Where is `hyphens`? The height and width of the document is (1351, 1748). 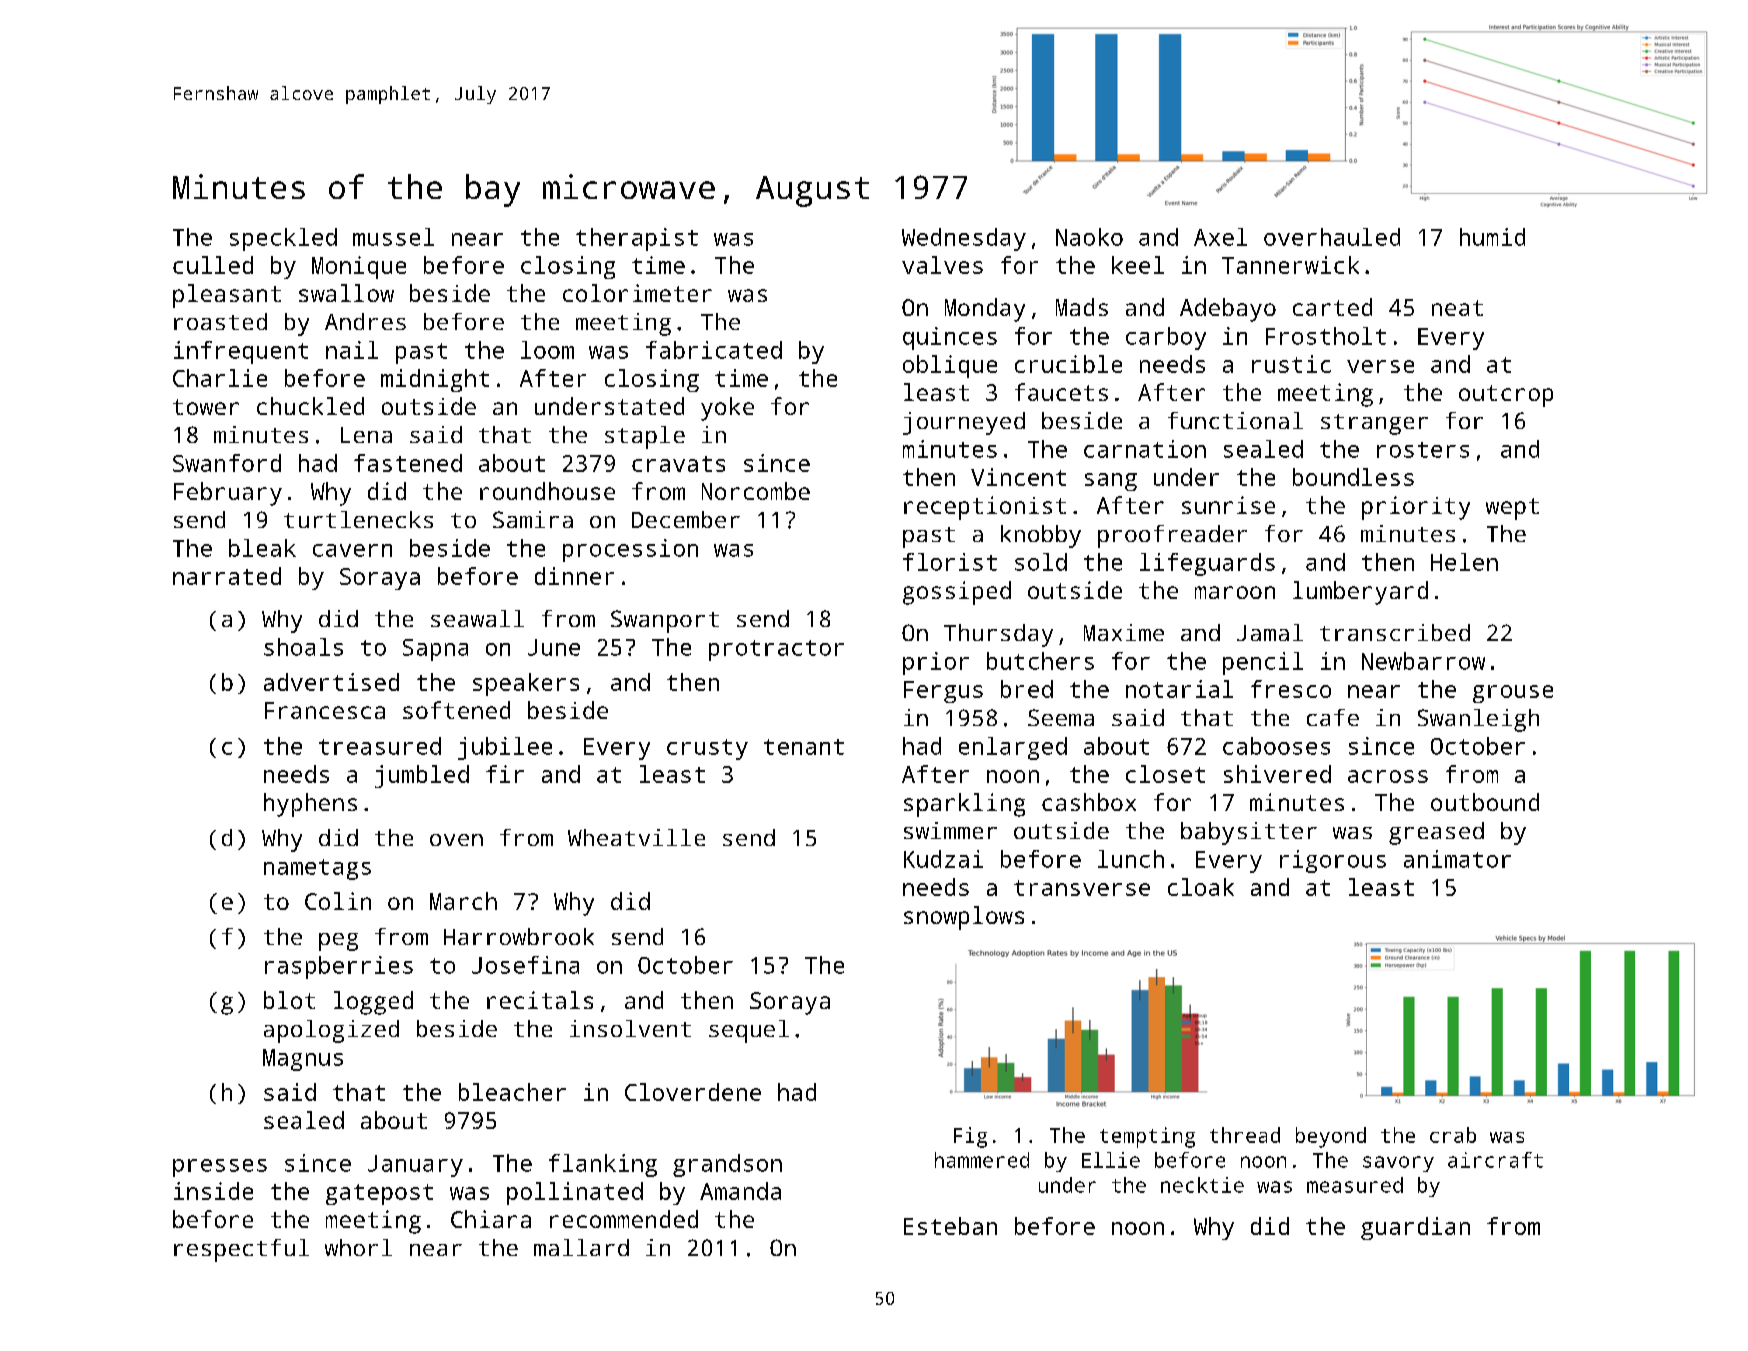
hyphens is located at coordinates (310, 805).
